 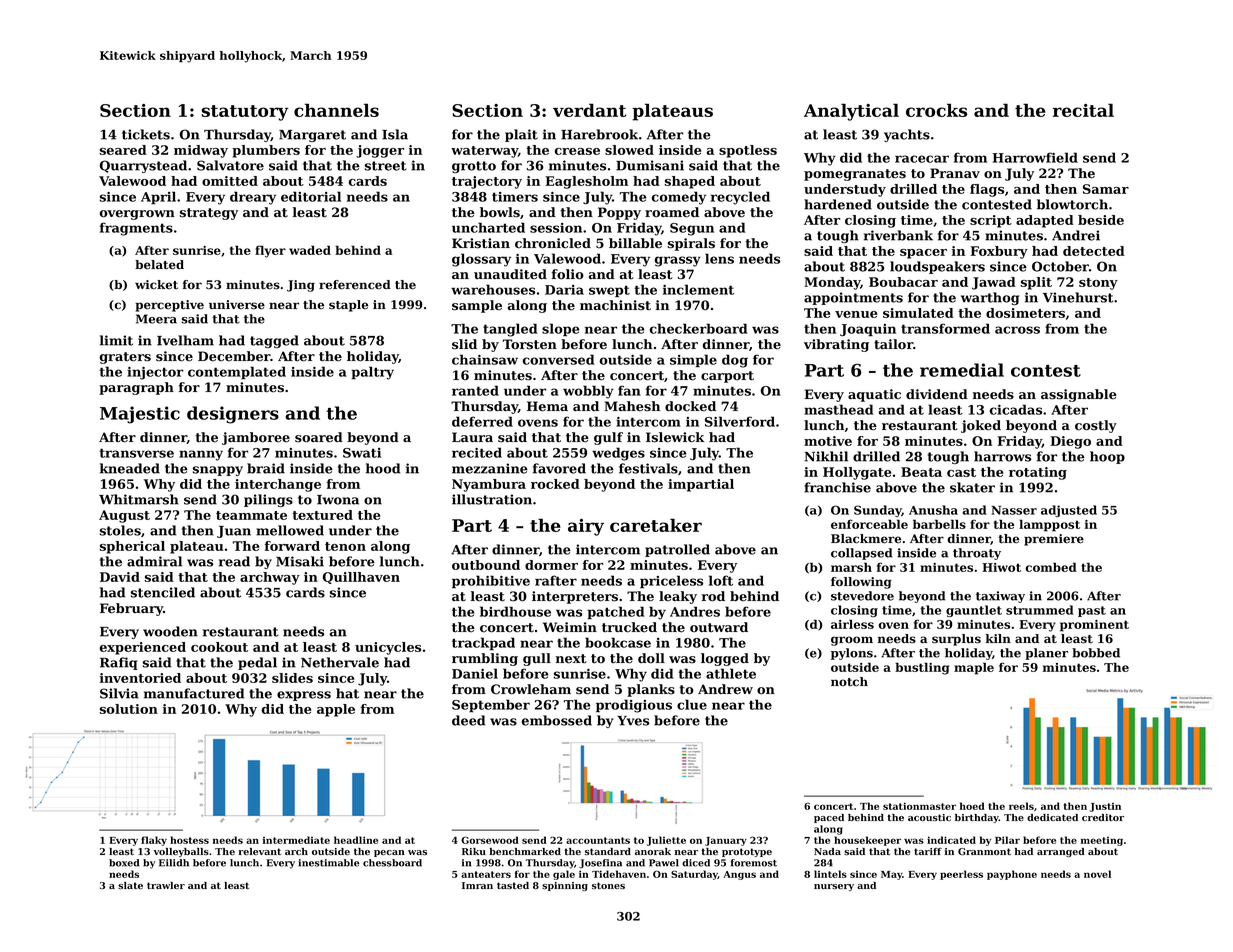 What do you see at coordinates (586, 527) in the page?
I see `airy` at bounding box center [586, 527].
